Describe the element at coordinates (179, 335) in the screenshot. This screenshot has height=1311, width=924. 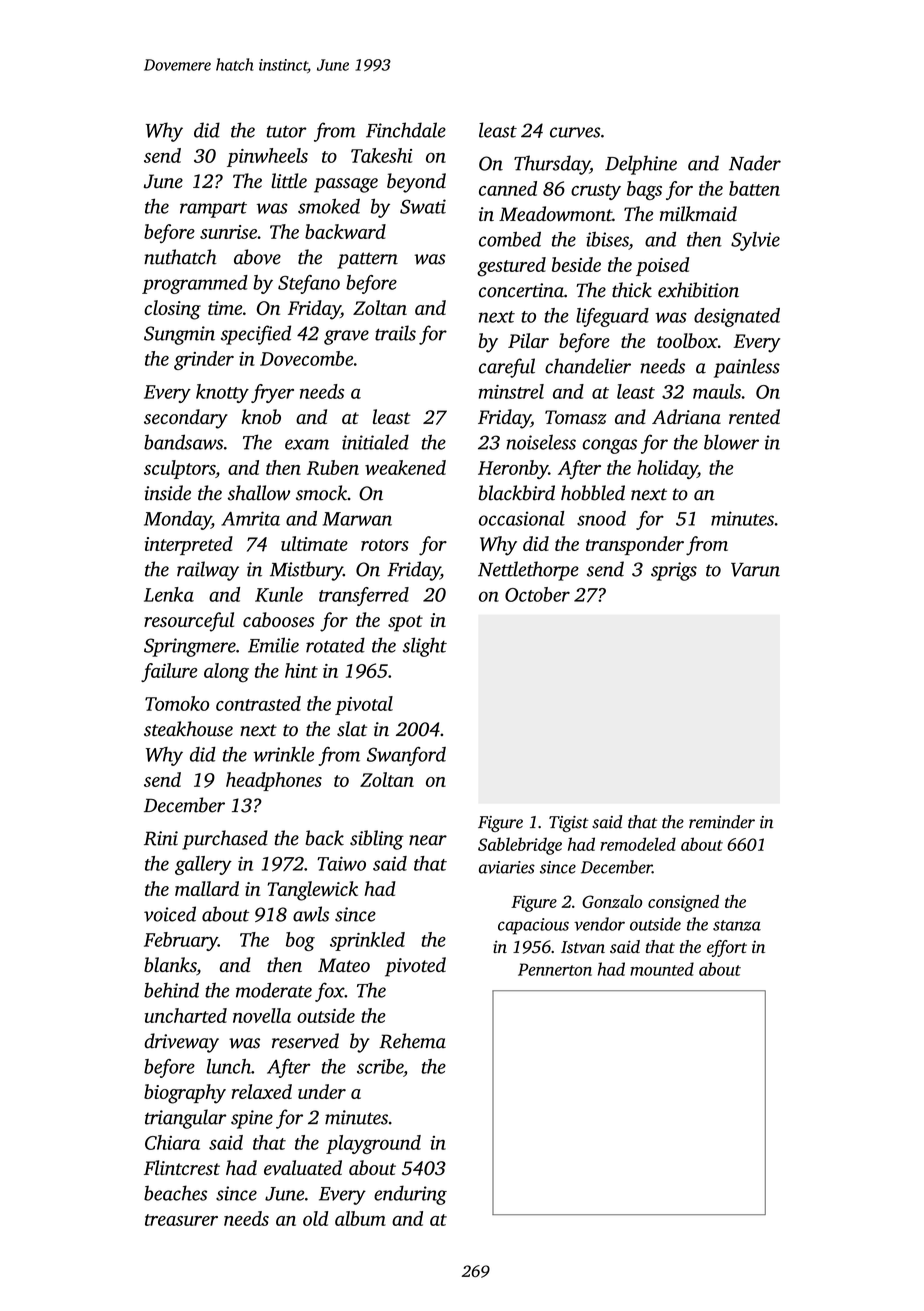
I see `Sungmin` at that location.
